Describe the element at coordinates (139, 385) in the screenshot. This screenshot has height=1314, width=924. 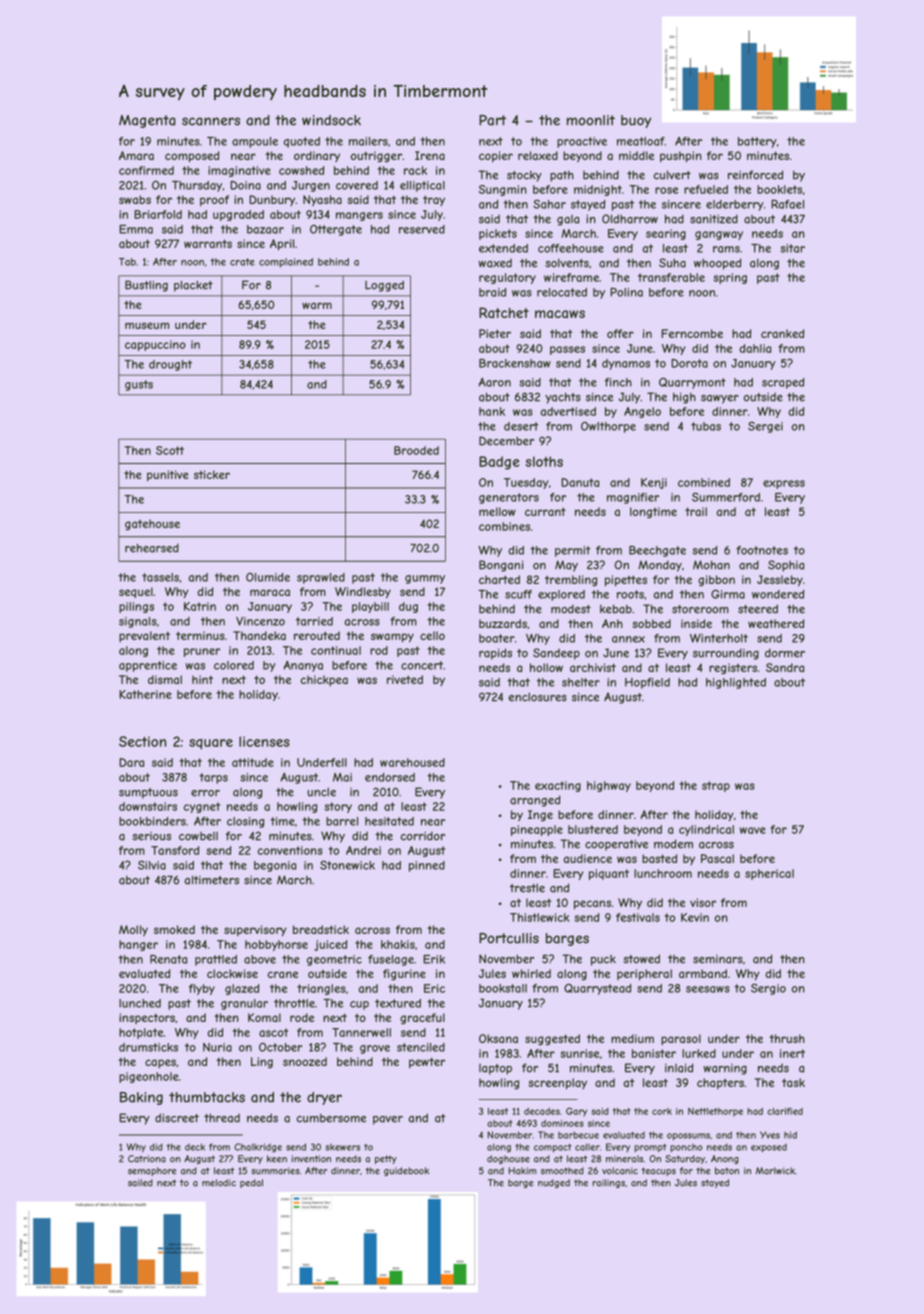
I see `gusts` at that location.
